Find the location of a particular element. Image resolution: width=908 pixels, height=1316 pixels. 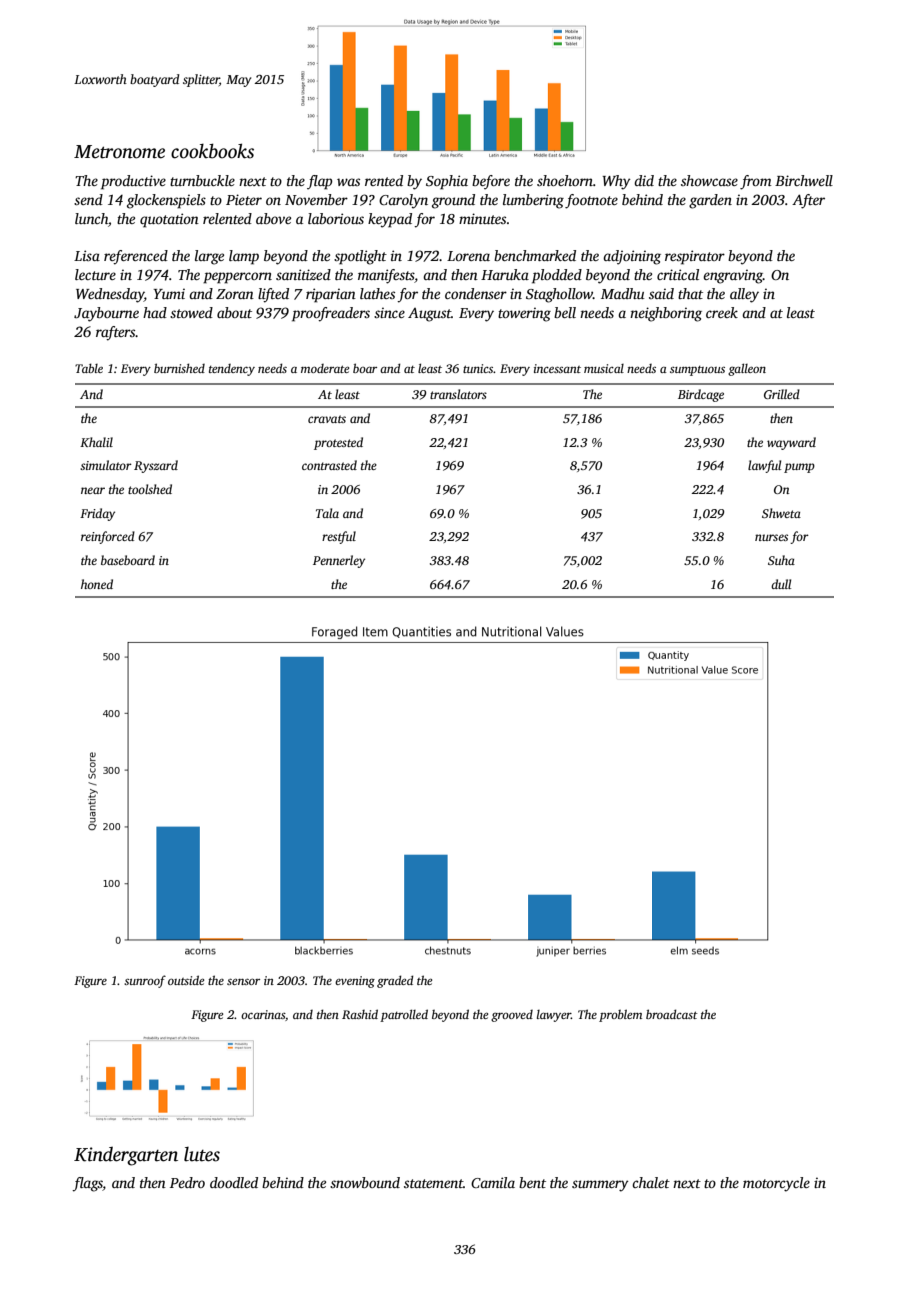

honed is located at coordinates (97, 584).
